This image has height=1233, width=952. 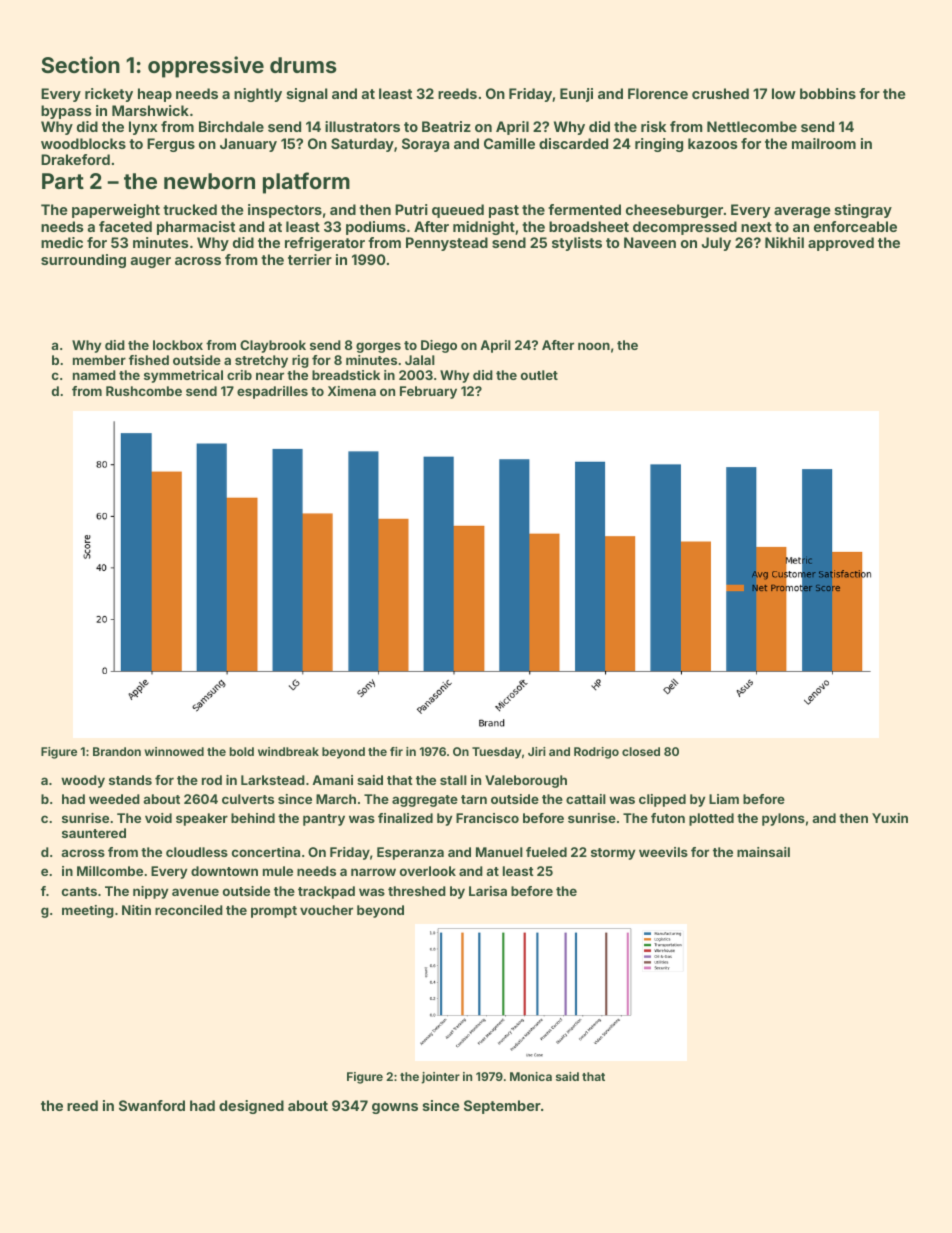 I want to click on noon, so click(x=594, y=346).
